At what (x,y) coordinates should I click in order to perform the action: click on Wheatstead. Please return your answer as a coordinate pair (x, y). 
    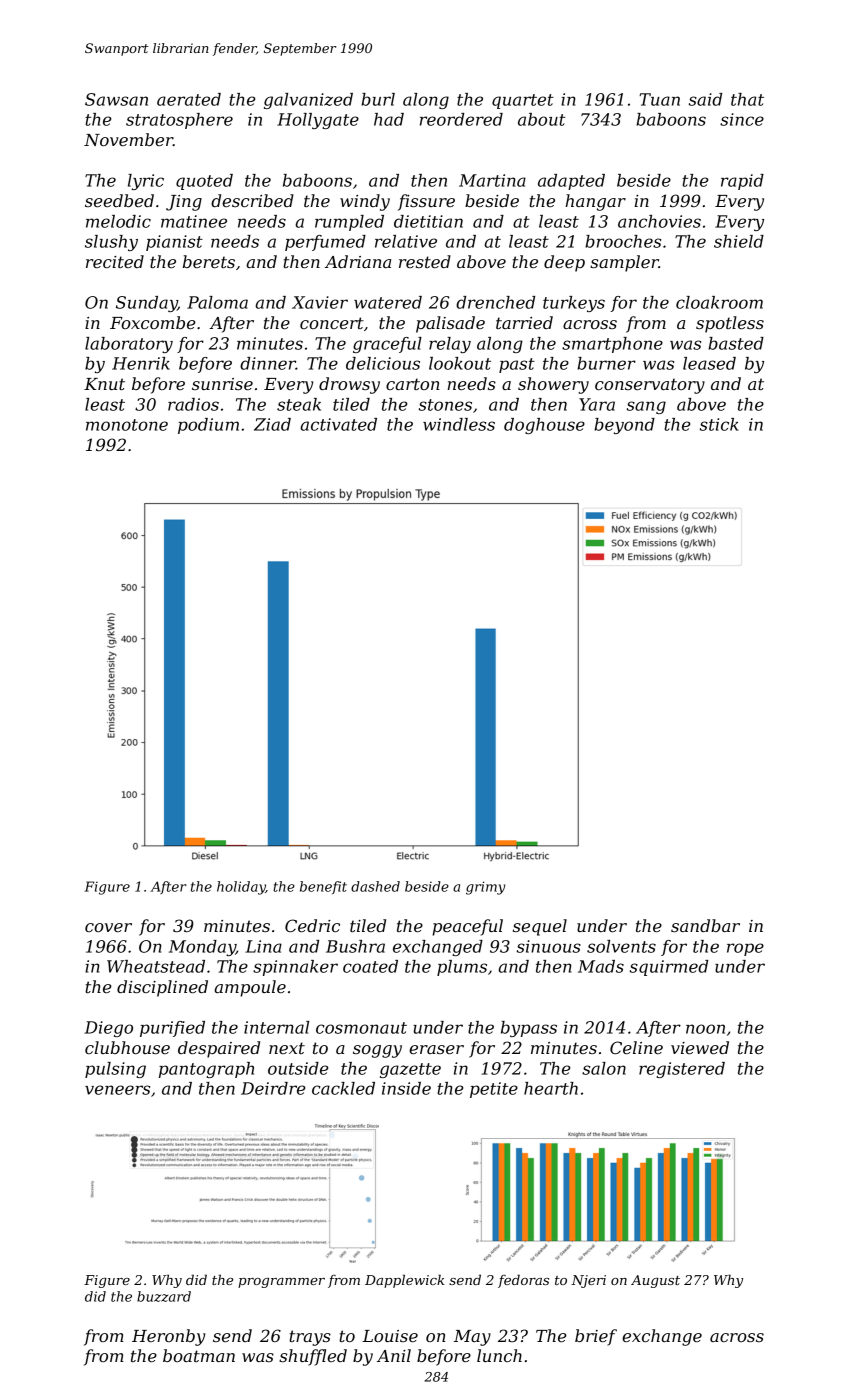
    Looking at the image, I should click on (156, 966).
